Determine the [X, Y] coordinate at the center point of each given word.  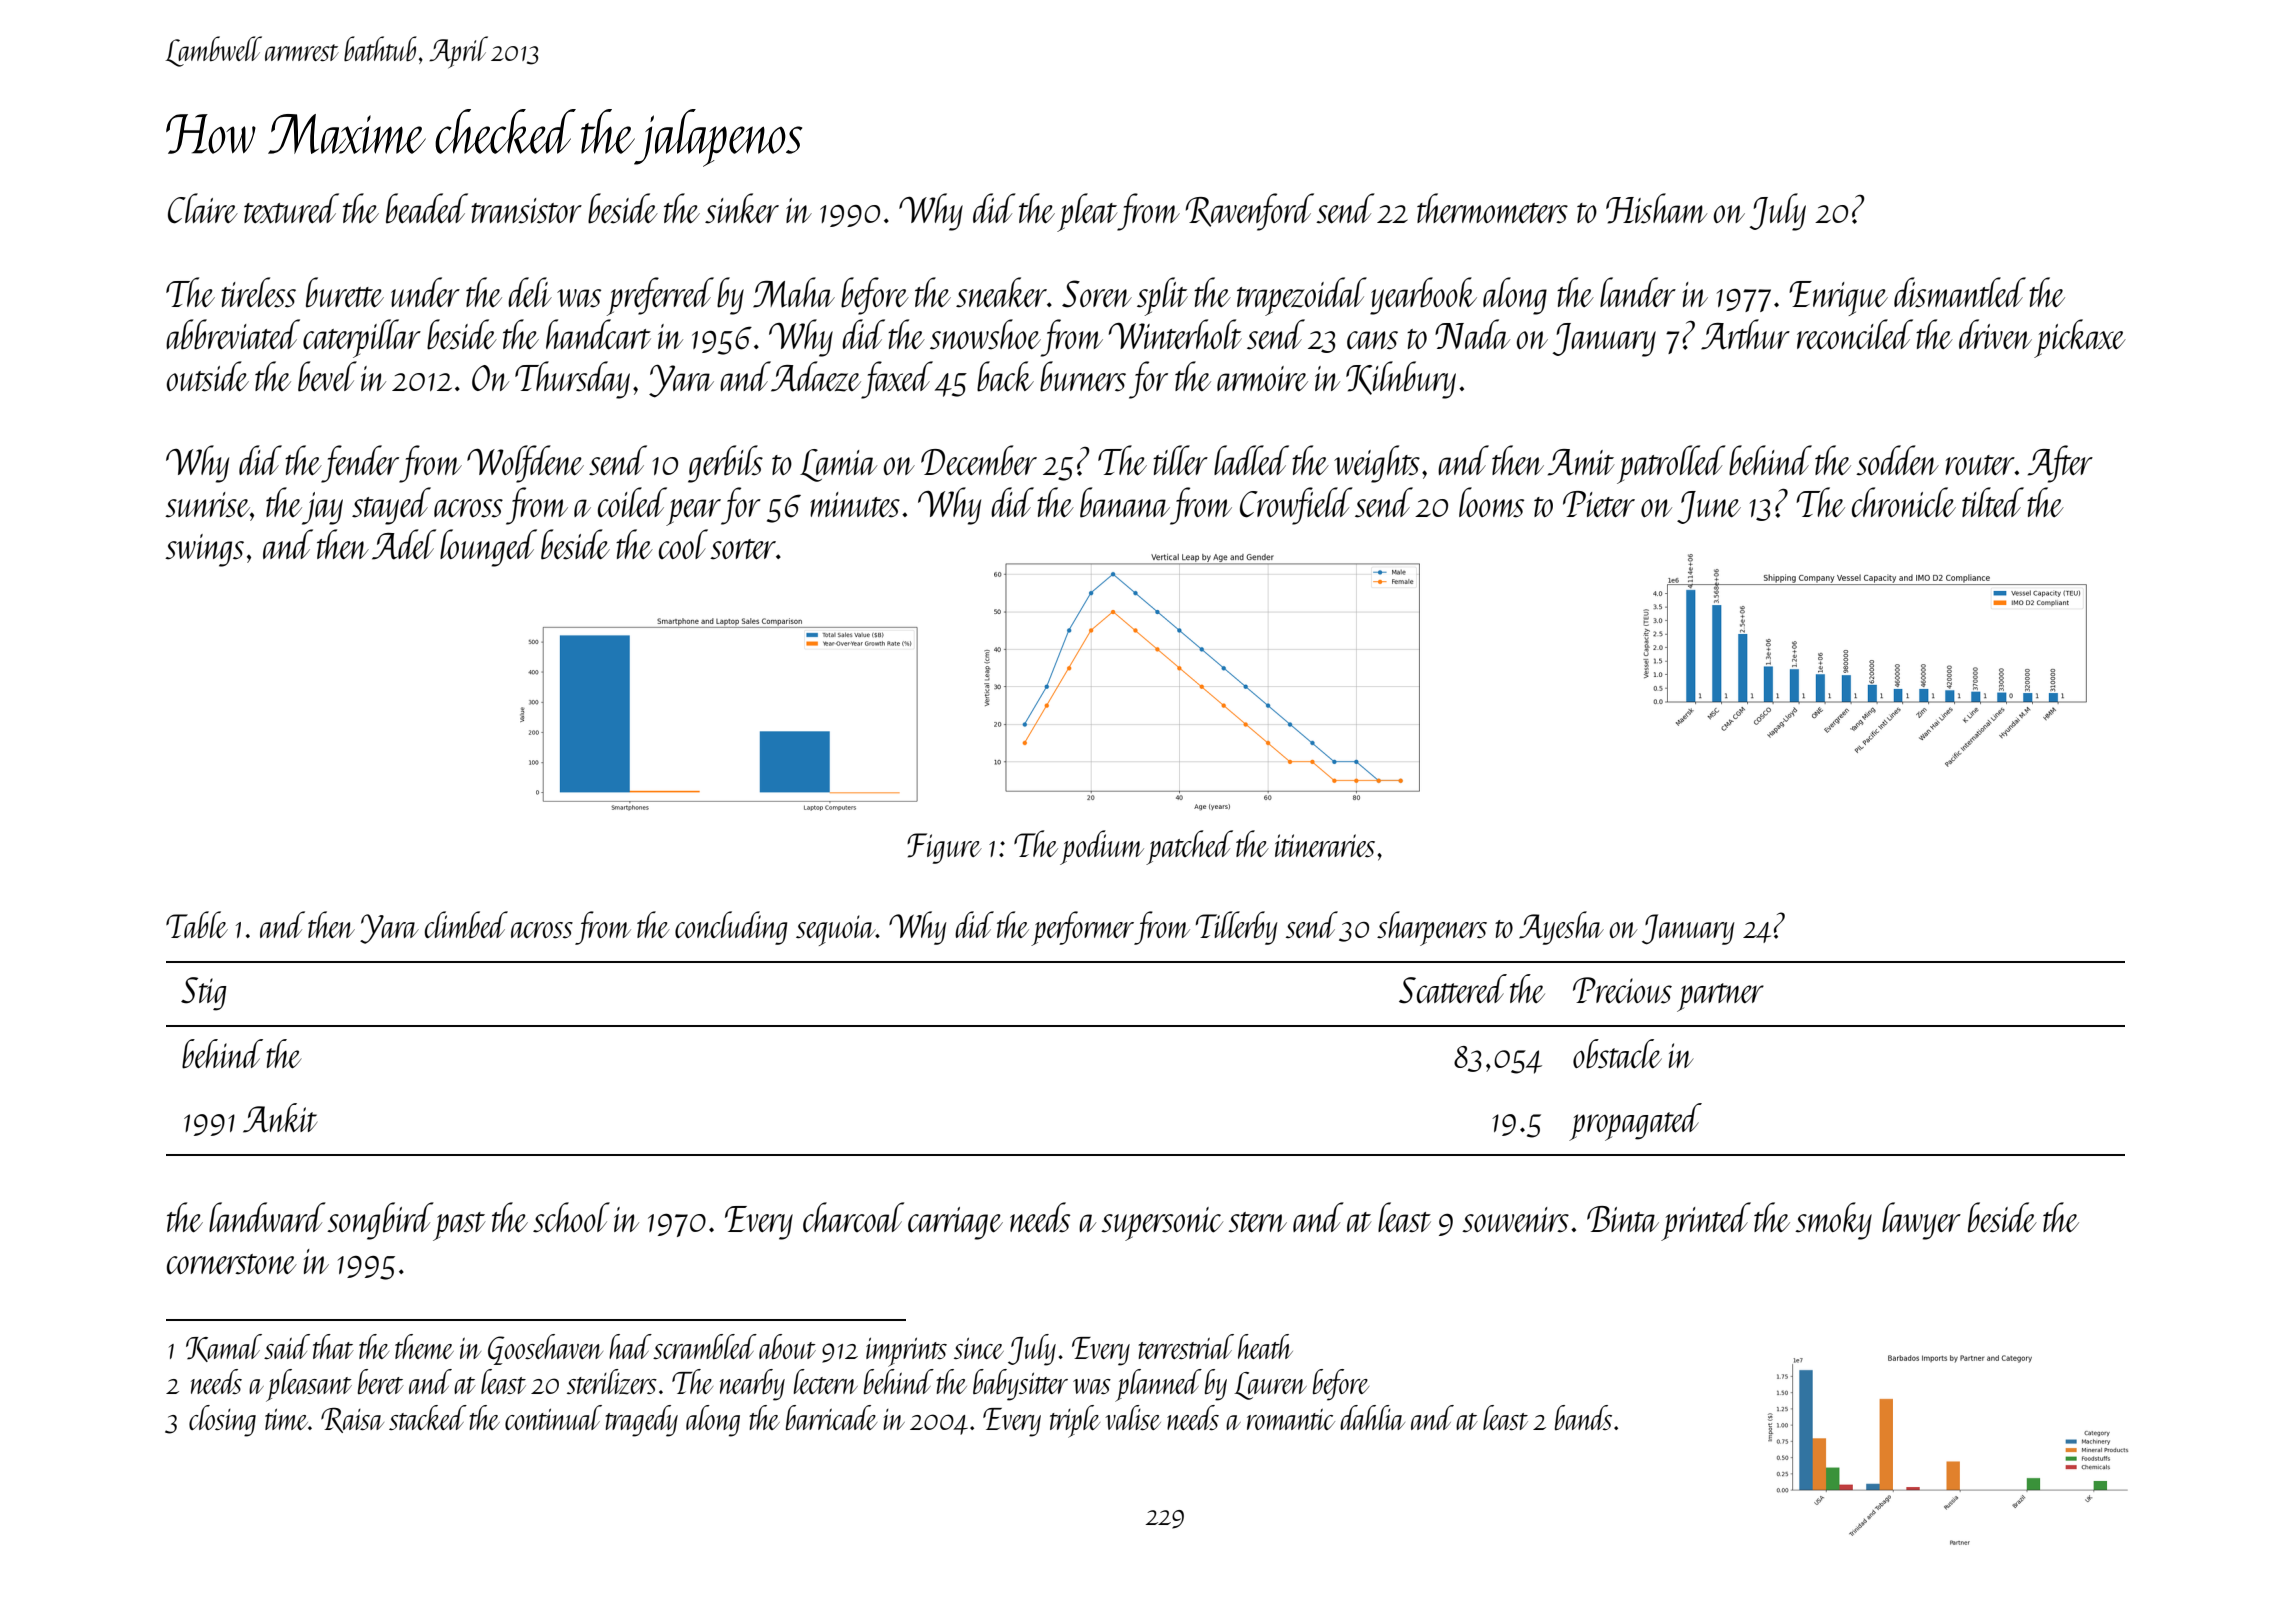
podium [1102, 847]
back [1005, 376]
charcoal [853, 1217]
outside [208, 376]
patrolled [1671, 464]
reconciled [1855, 334]
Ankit [280, 1118]
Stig [204, 994]
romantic [1291, 1419]
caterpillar [362, 338]
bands [1583, 1417]
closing [222, 1421]
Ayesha [1561, 928]
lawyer [1921, 1221]
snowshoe [985, 334]
